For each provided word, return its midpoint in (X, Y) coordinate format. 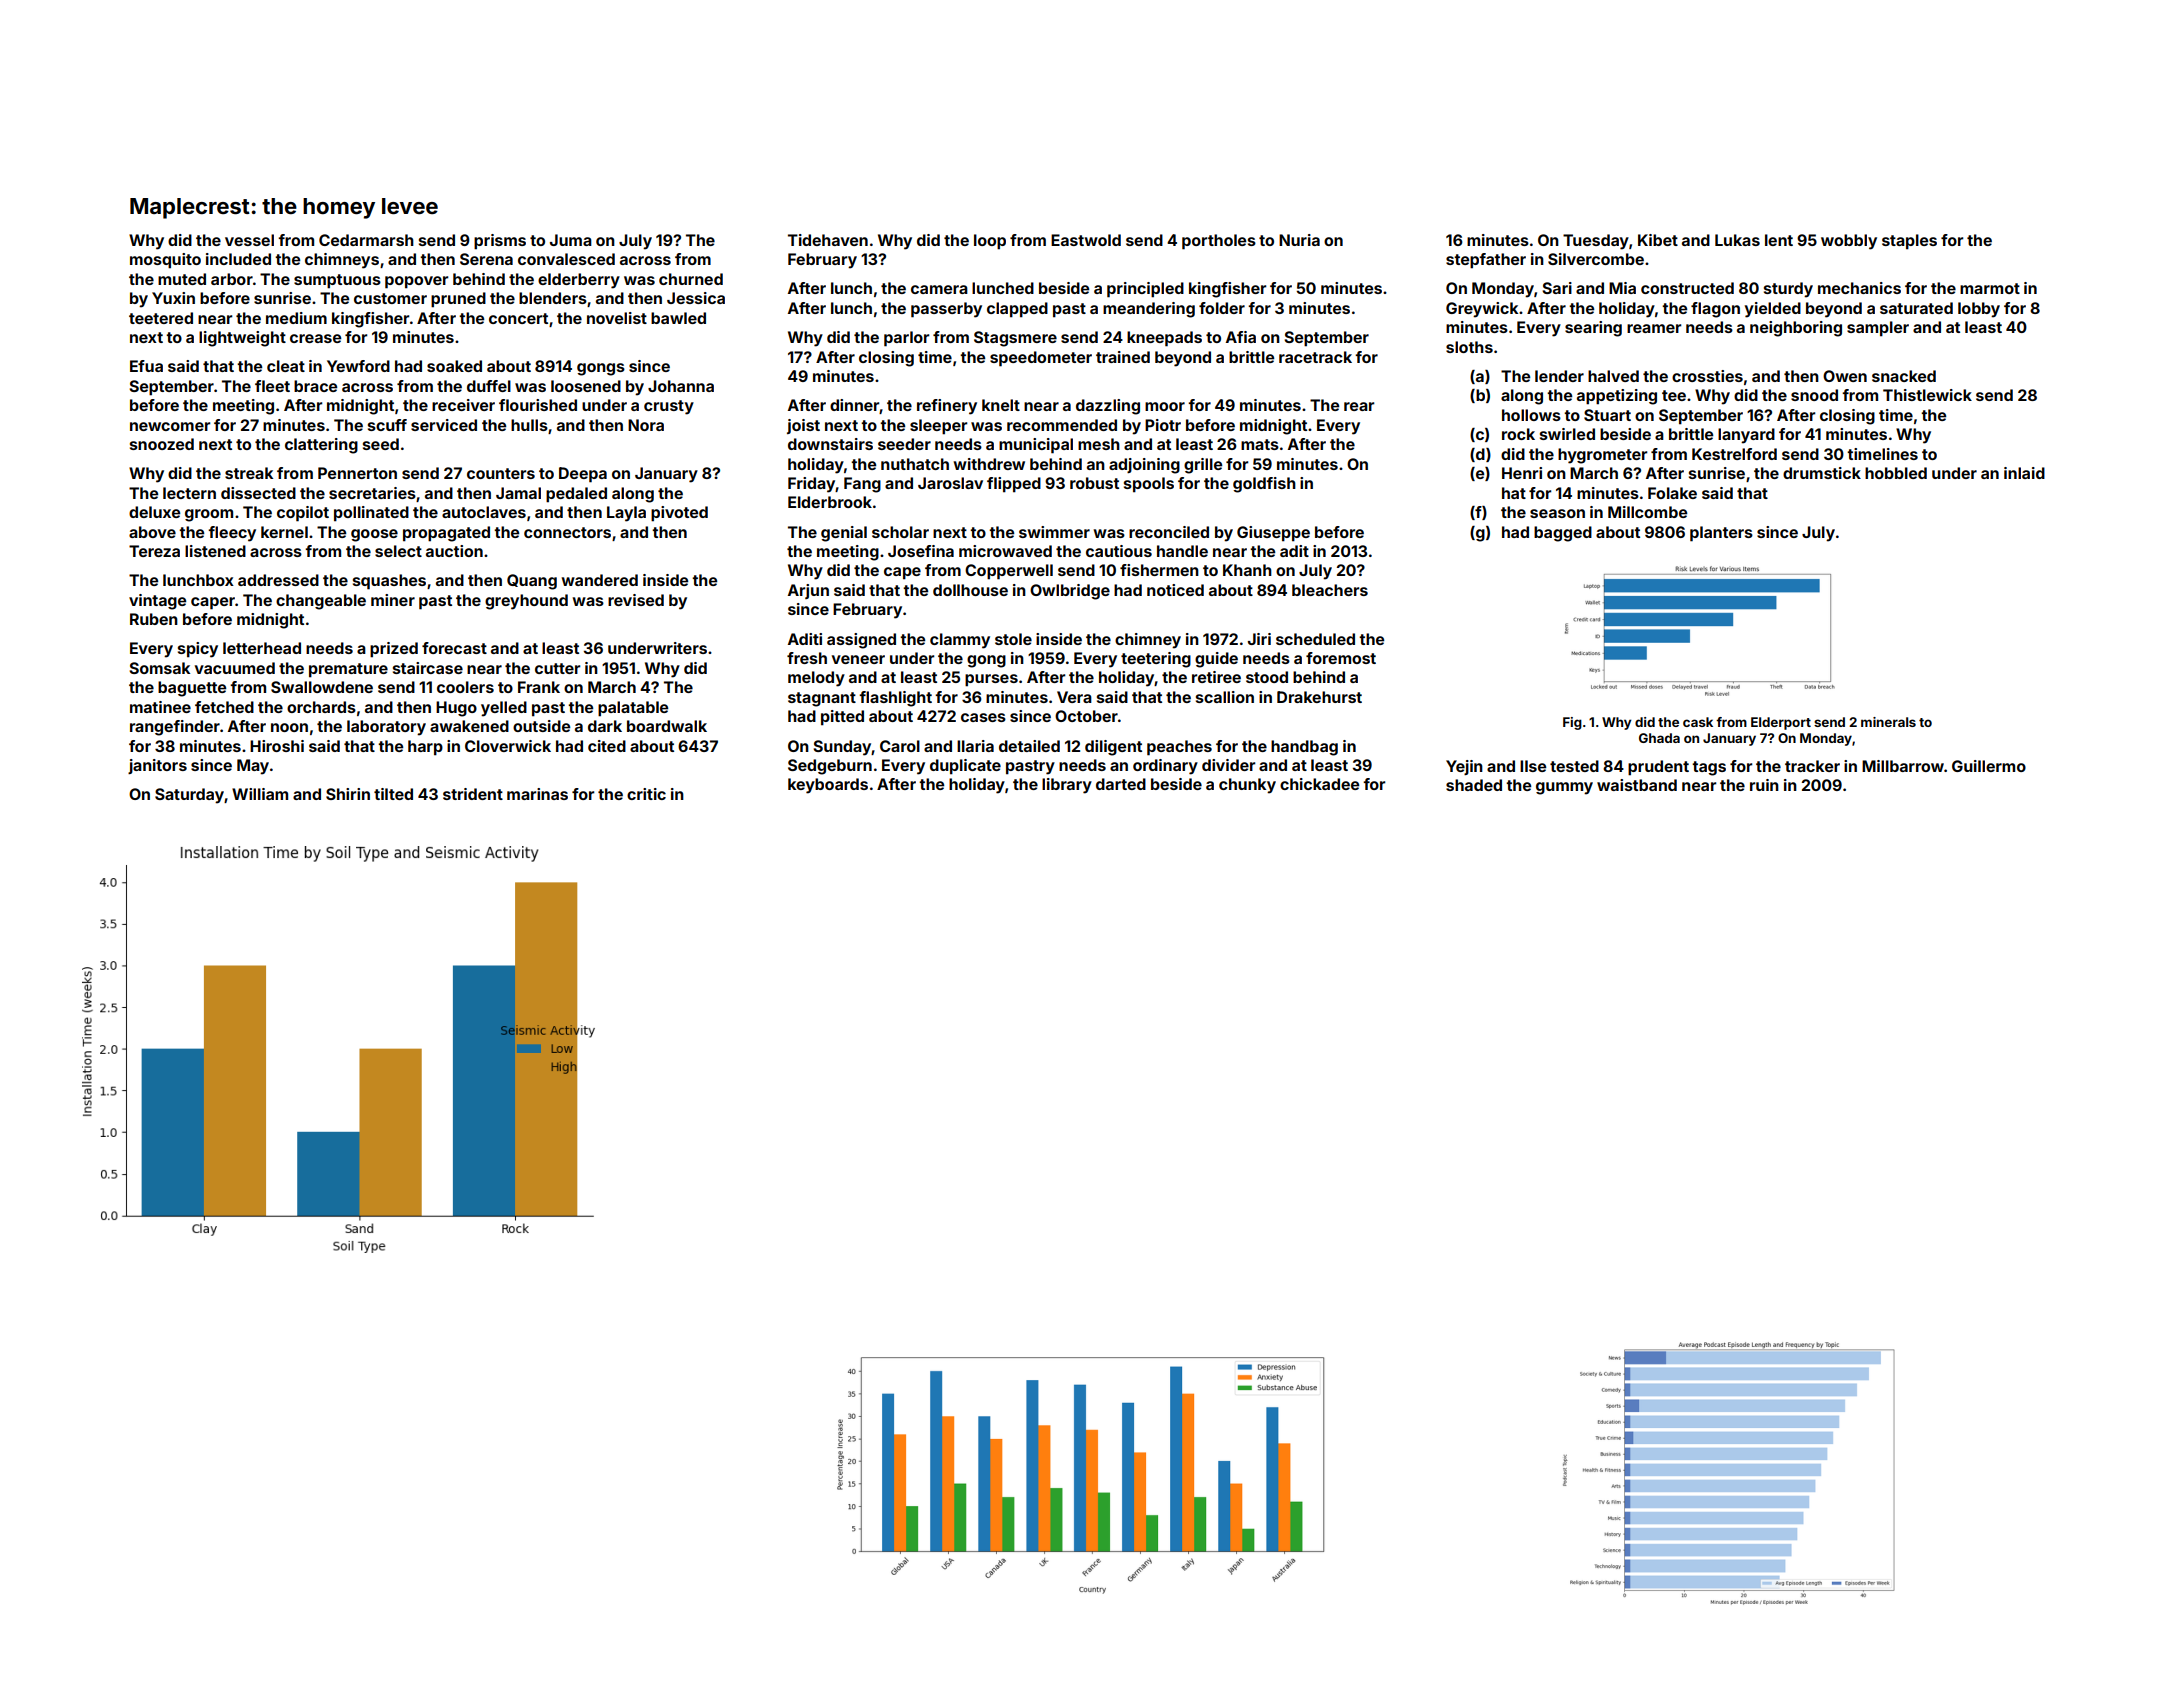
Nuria (1299, 240)
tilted (393, 794)
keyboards (828, 786)
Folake (1672, 493)
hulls (529, 425)
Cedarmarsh (366, 240)
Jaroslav (950, 483)
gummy (1564, 788)
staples (1909, 242)
